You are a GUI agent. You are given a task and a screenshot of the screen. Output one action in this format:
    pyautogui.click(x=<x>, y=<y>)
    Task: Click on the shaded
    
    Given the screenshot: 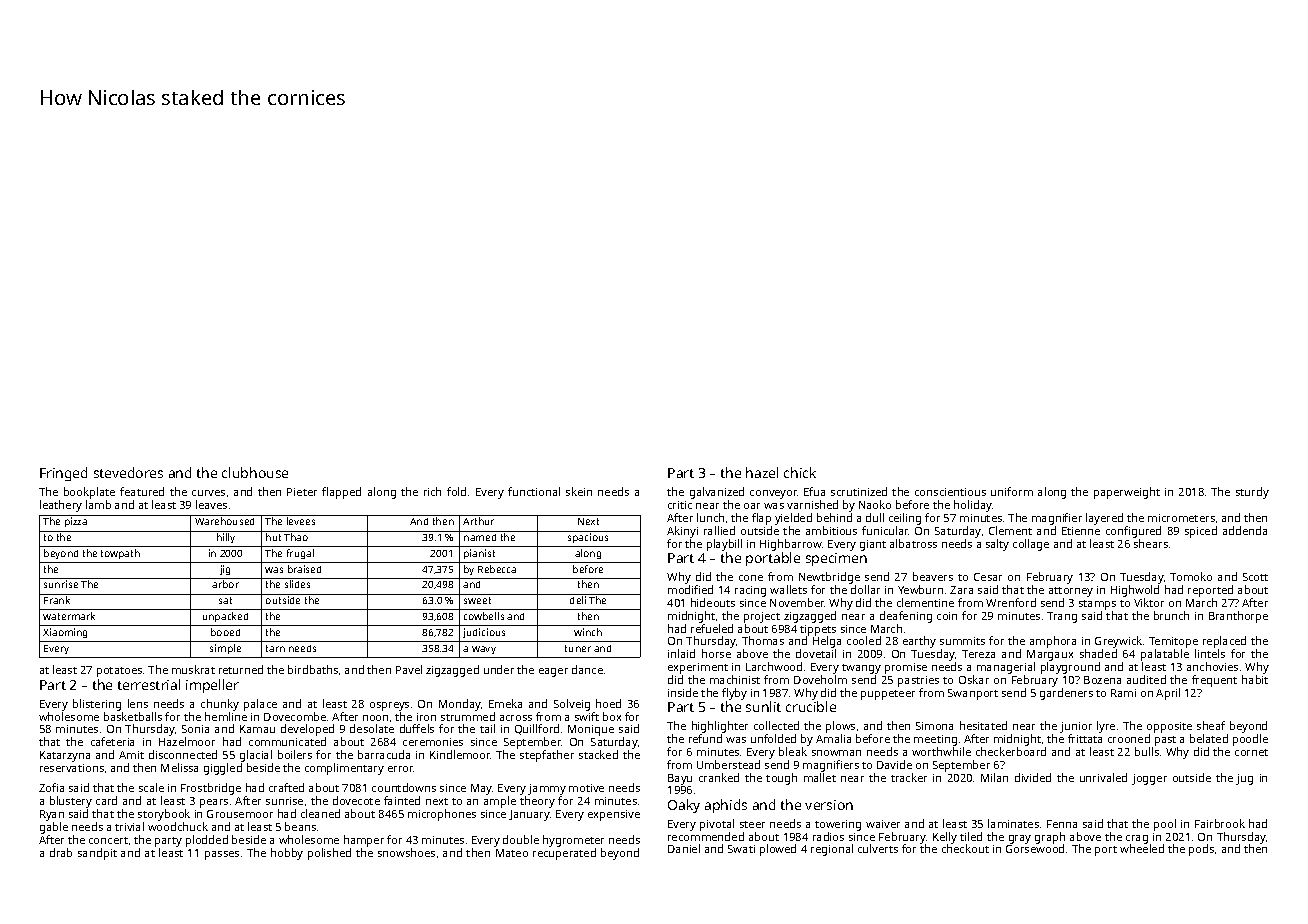 What is the action you would take?
    pyautogui.click(x=1098, y=653)
